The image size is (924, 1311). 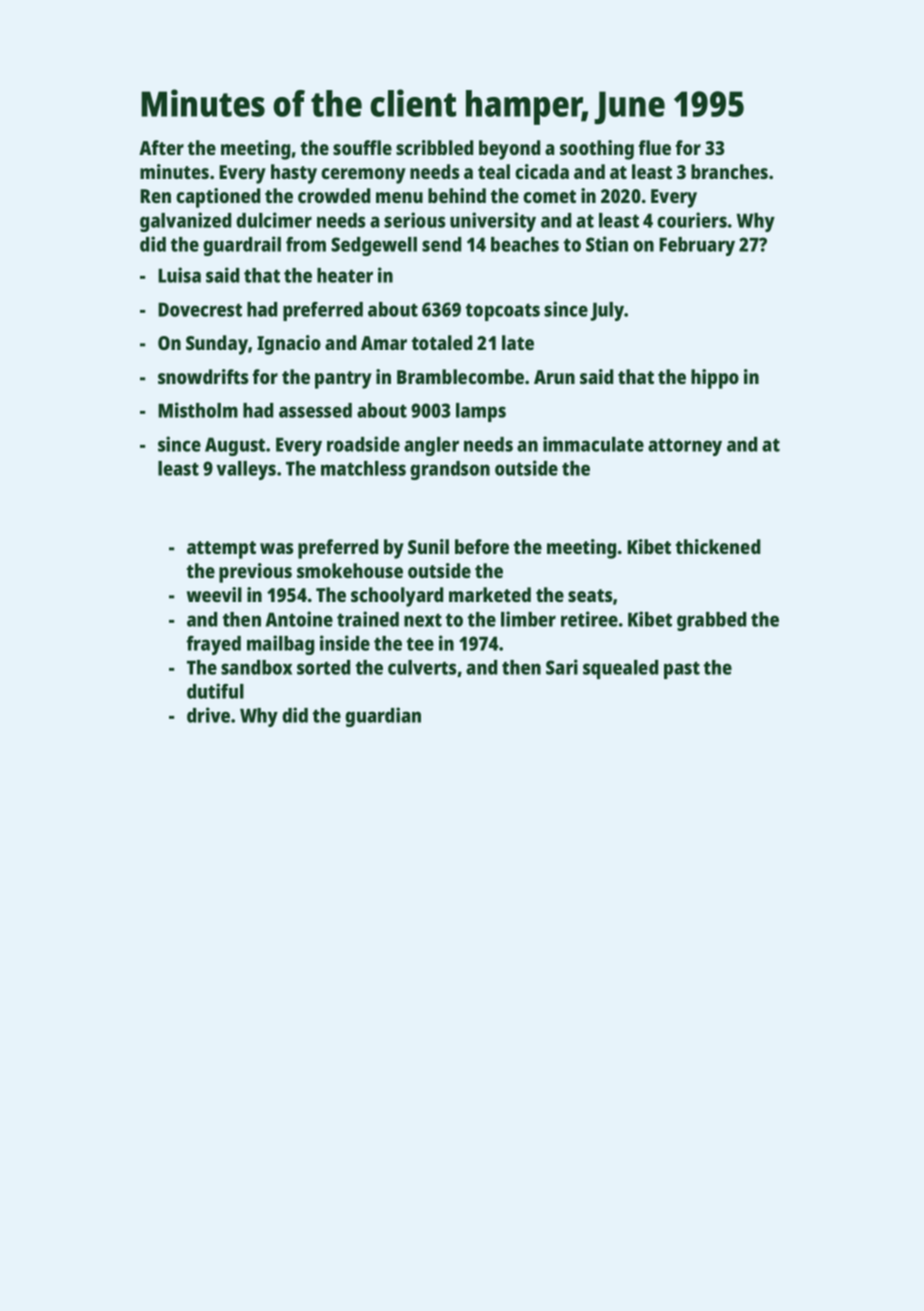 What do you see at coordinates (428, 546) in the page?
I see `Sunil` at bounding box center [428, 546].
